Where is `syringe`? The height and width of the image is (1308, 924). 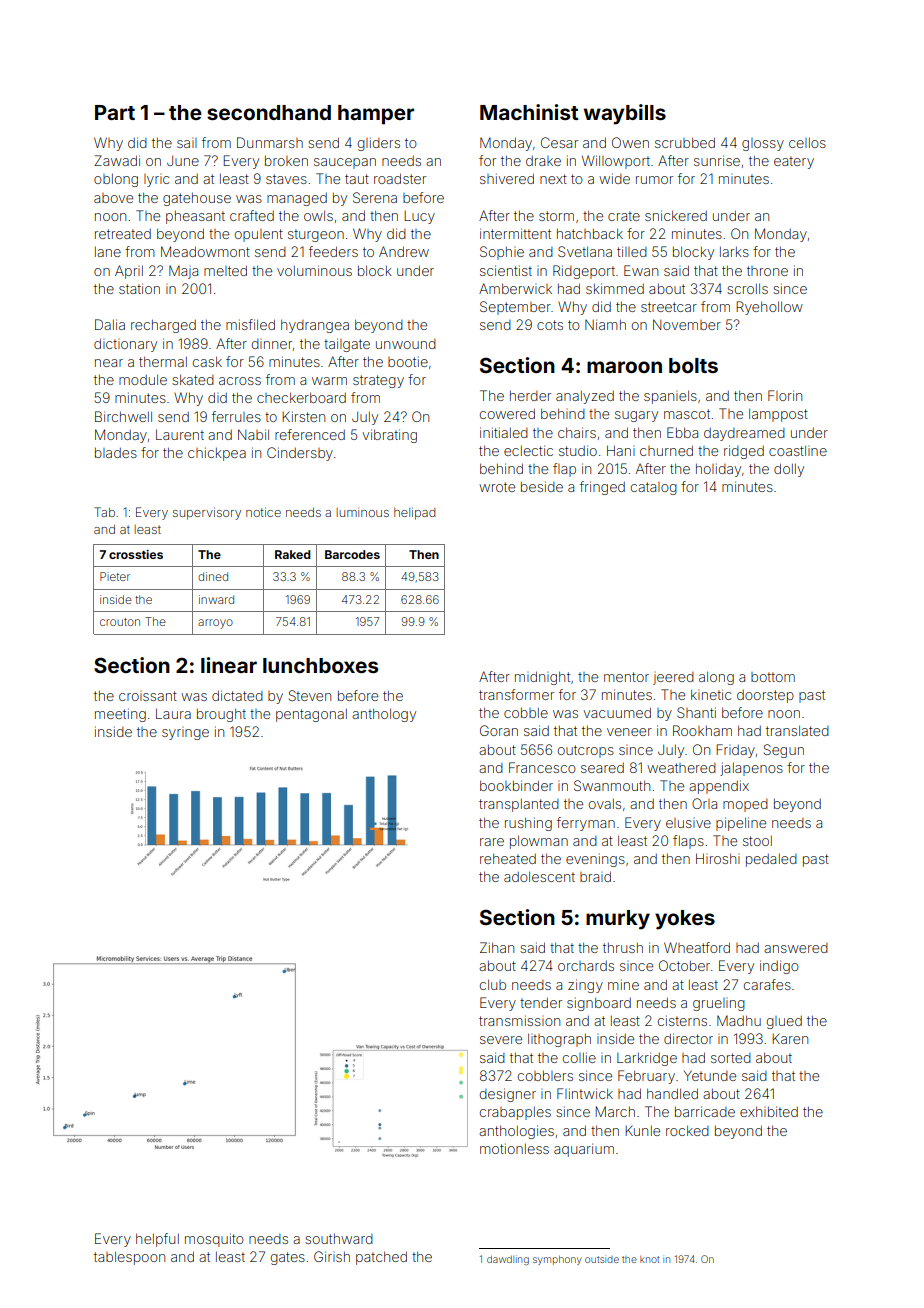 syringe is located at coordinates (185, 733).
